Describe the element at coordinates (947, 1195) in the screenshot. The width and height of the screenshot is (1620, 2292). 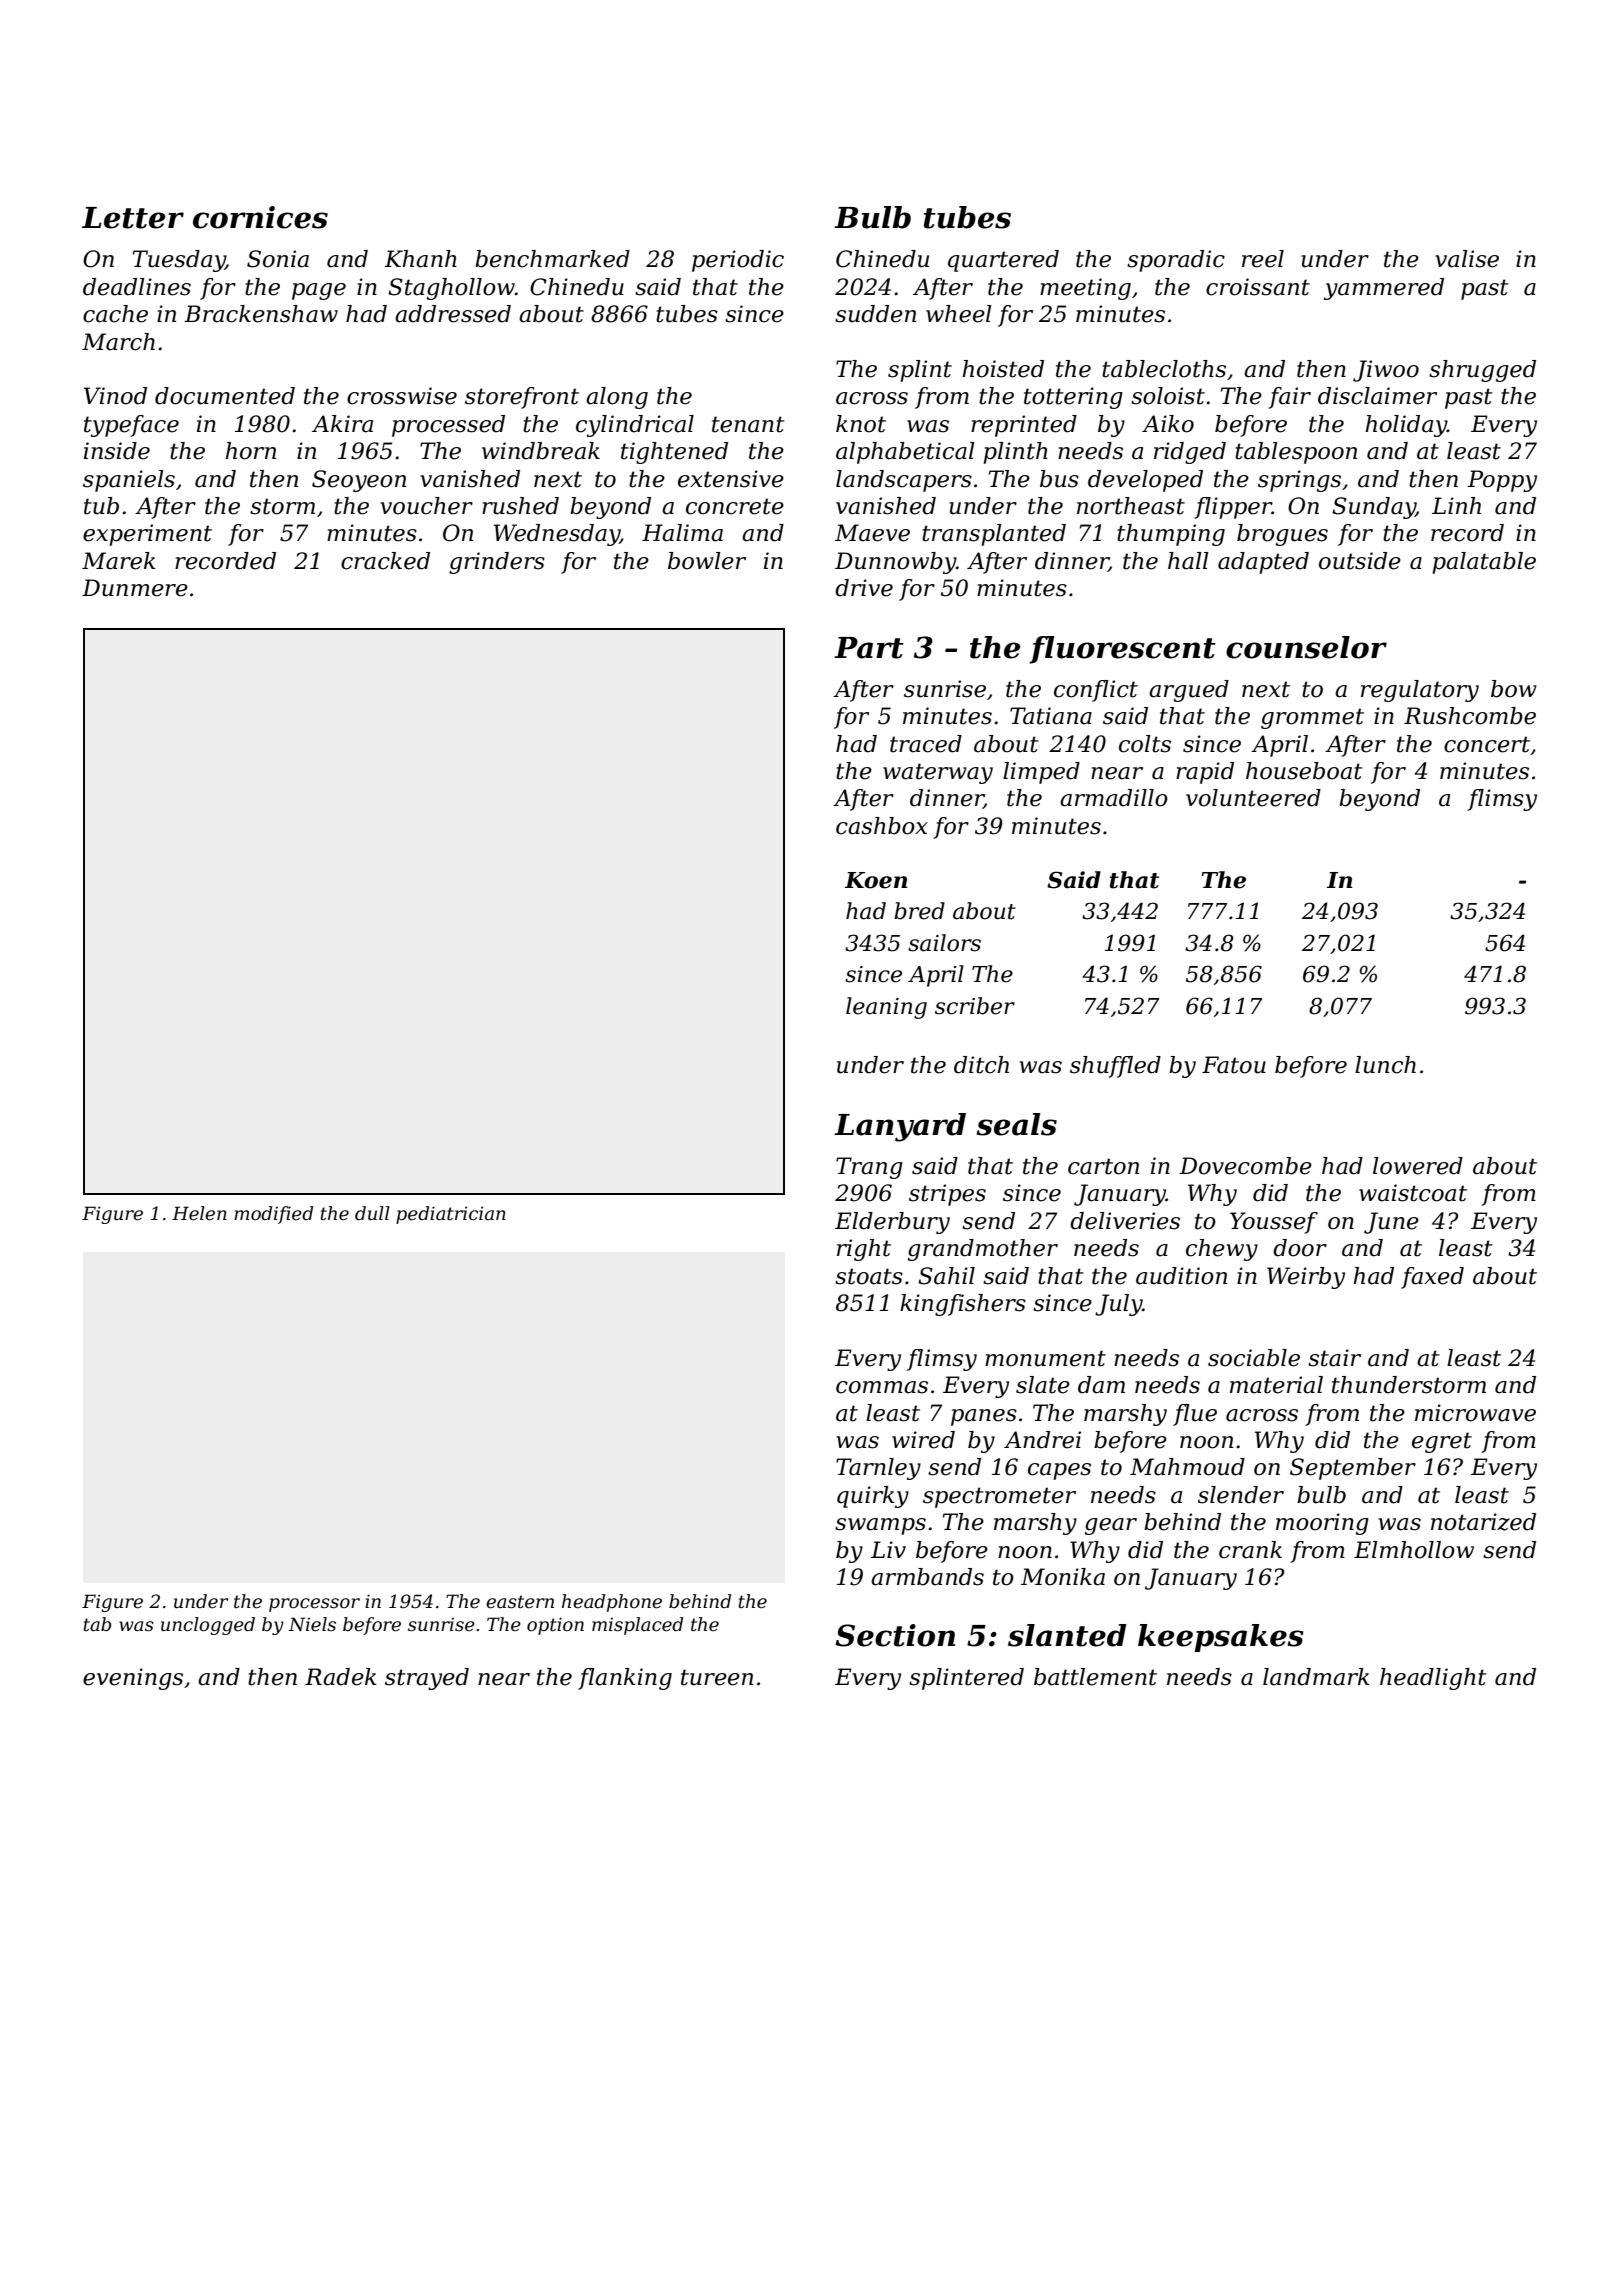
I see `stripes` at that location.
